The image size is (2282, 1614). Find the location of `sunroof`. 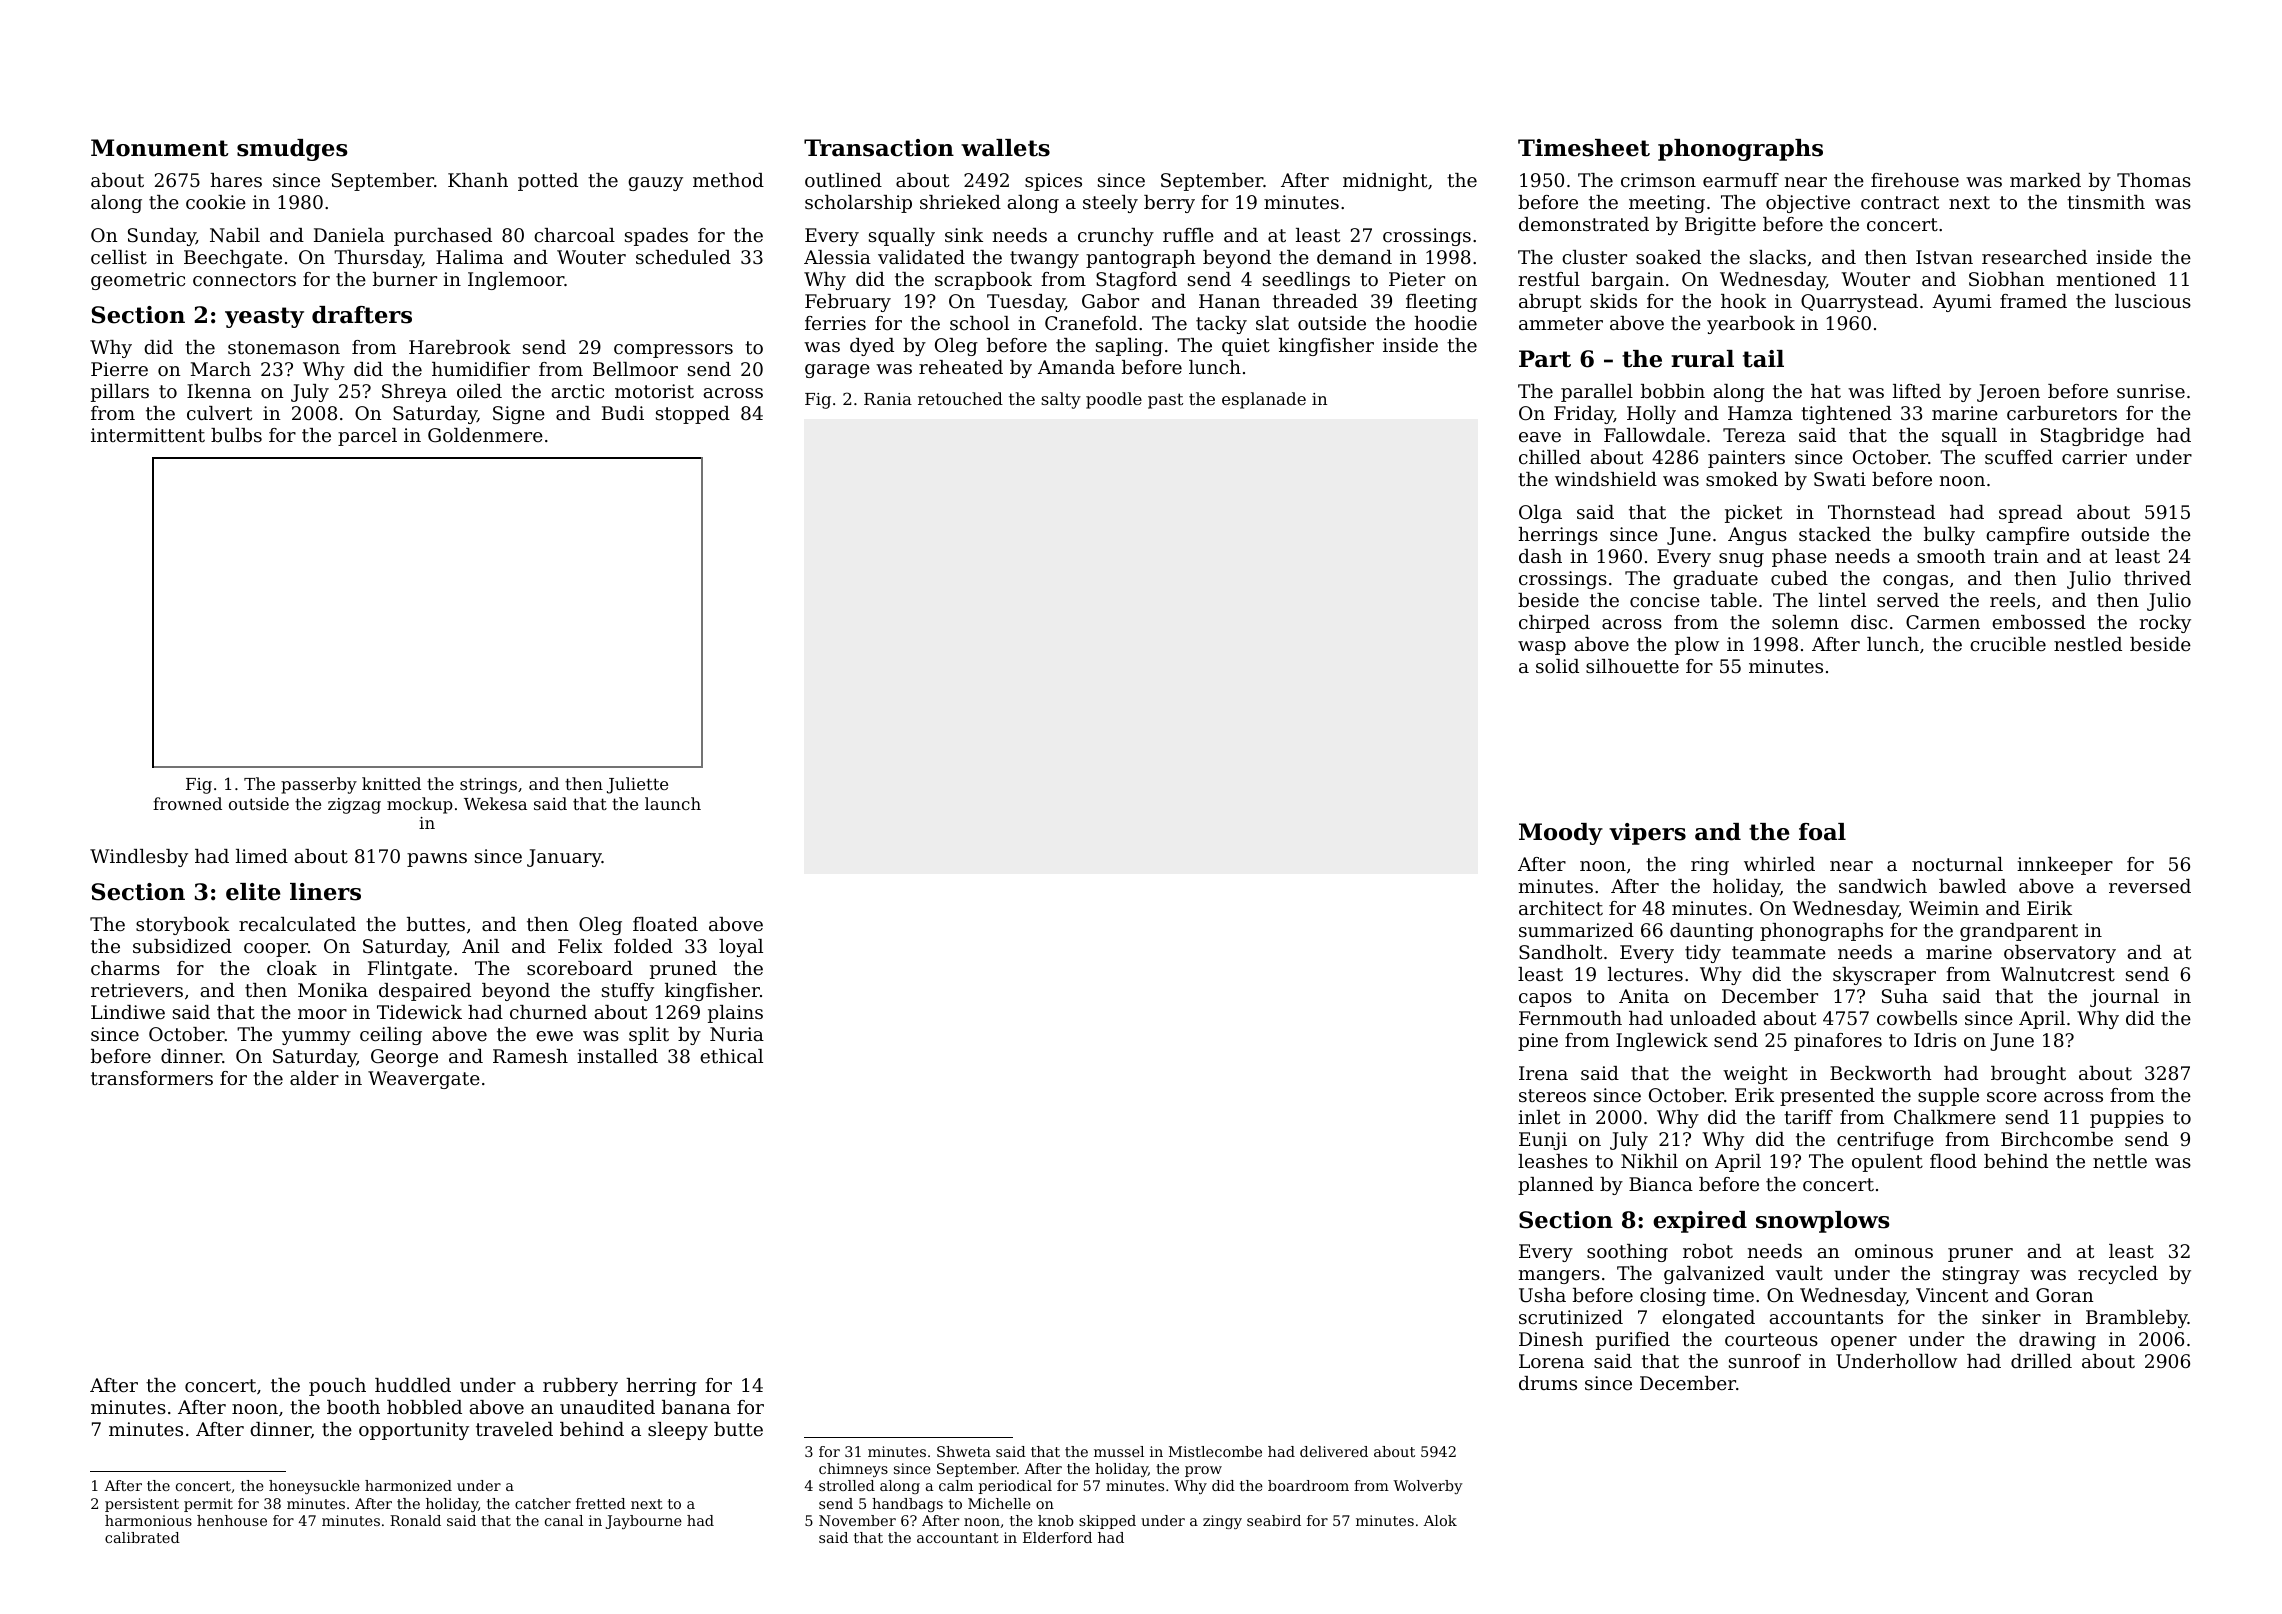

sunroof is located at coordinates (1765, 1361).
